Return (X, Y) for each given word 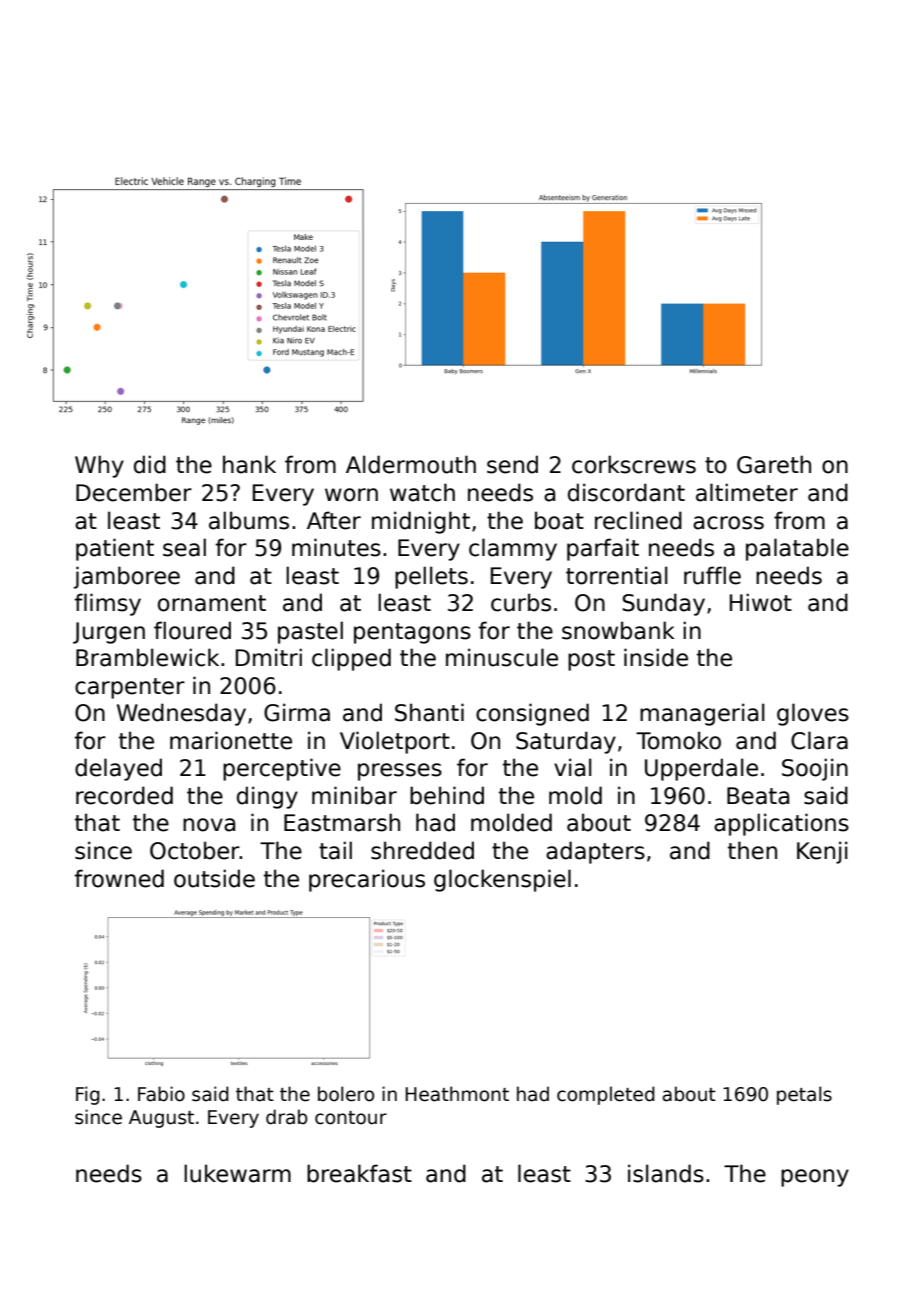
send (512, 464)
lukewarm (237, 1173)
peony (815, 1178)
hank (249, 464)
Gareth (774, 464)
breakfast (359, 1173)
